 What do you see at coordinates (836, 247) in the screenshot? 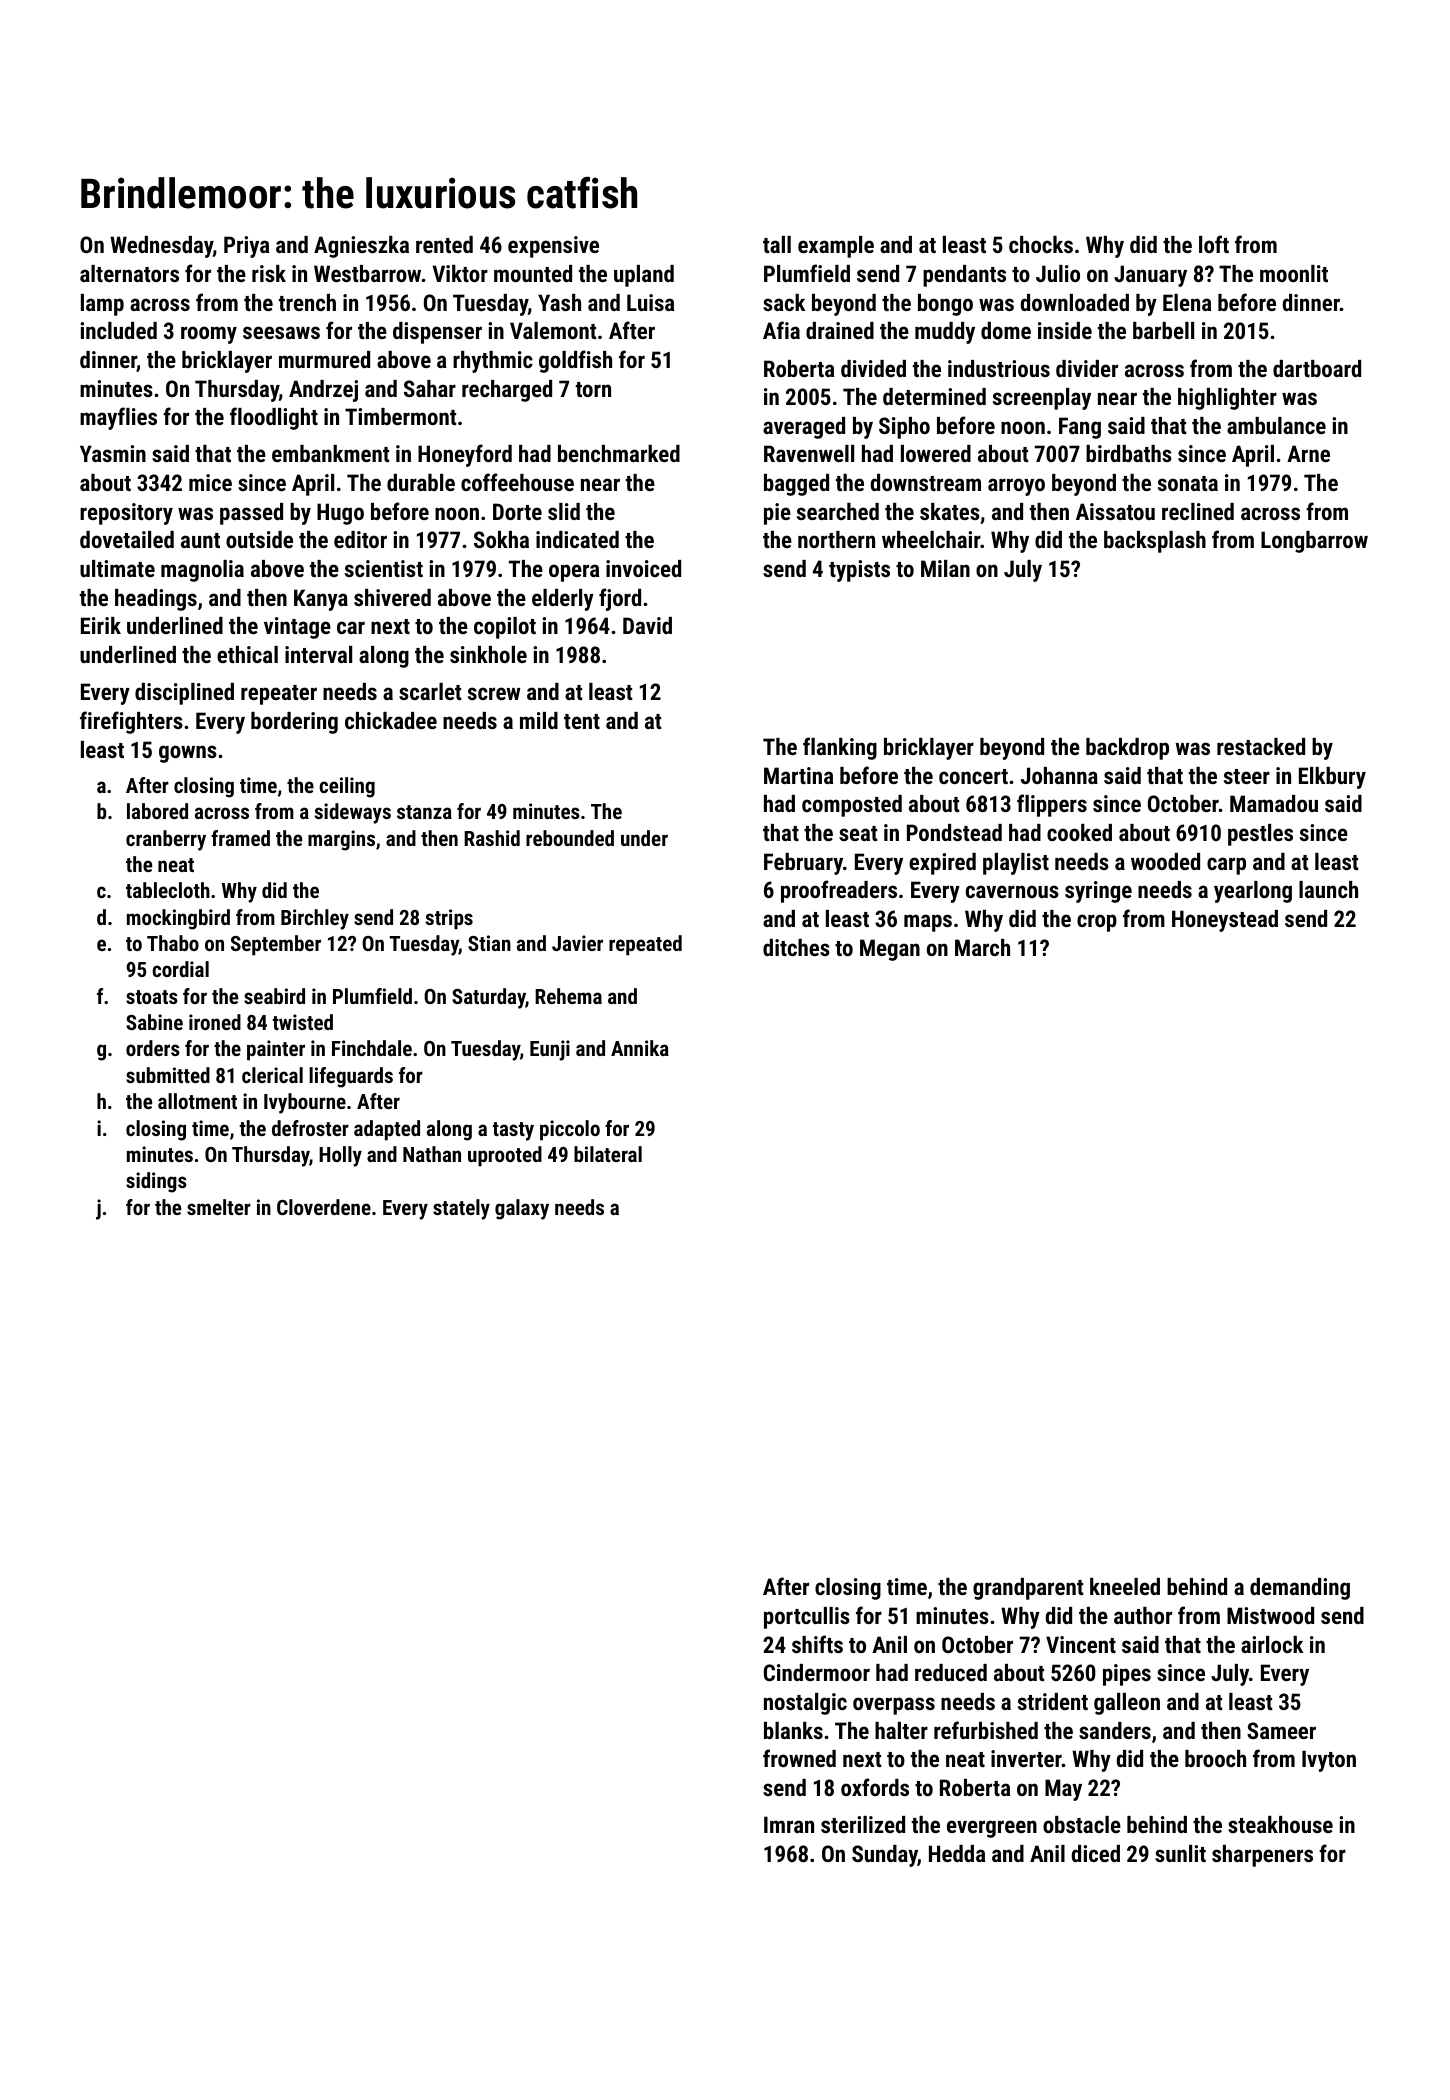
I see `example` at bounding box center [836, 247].
